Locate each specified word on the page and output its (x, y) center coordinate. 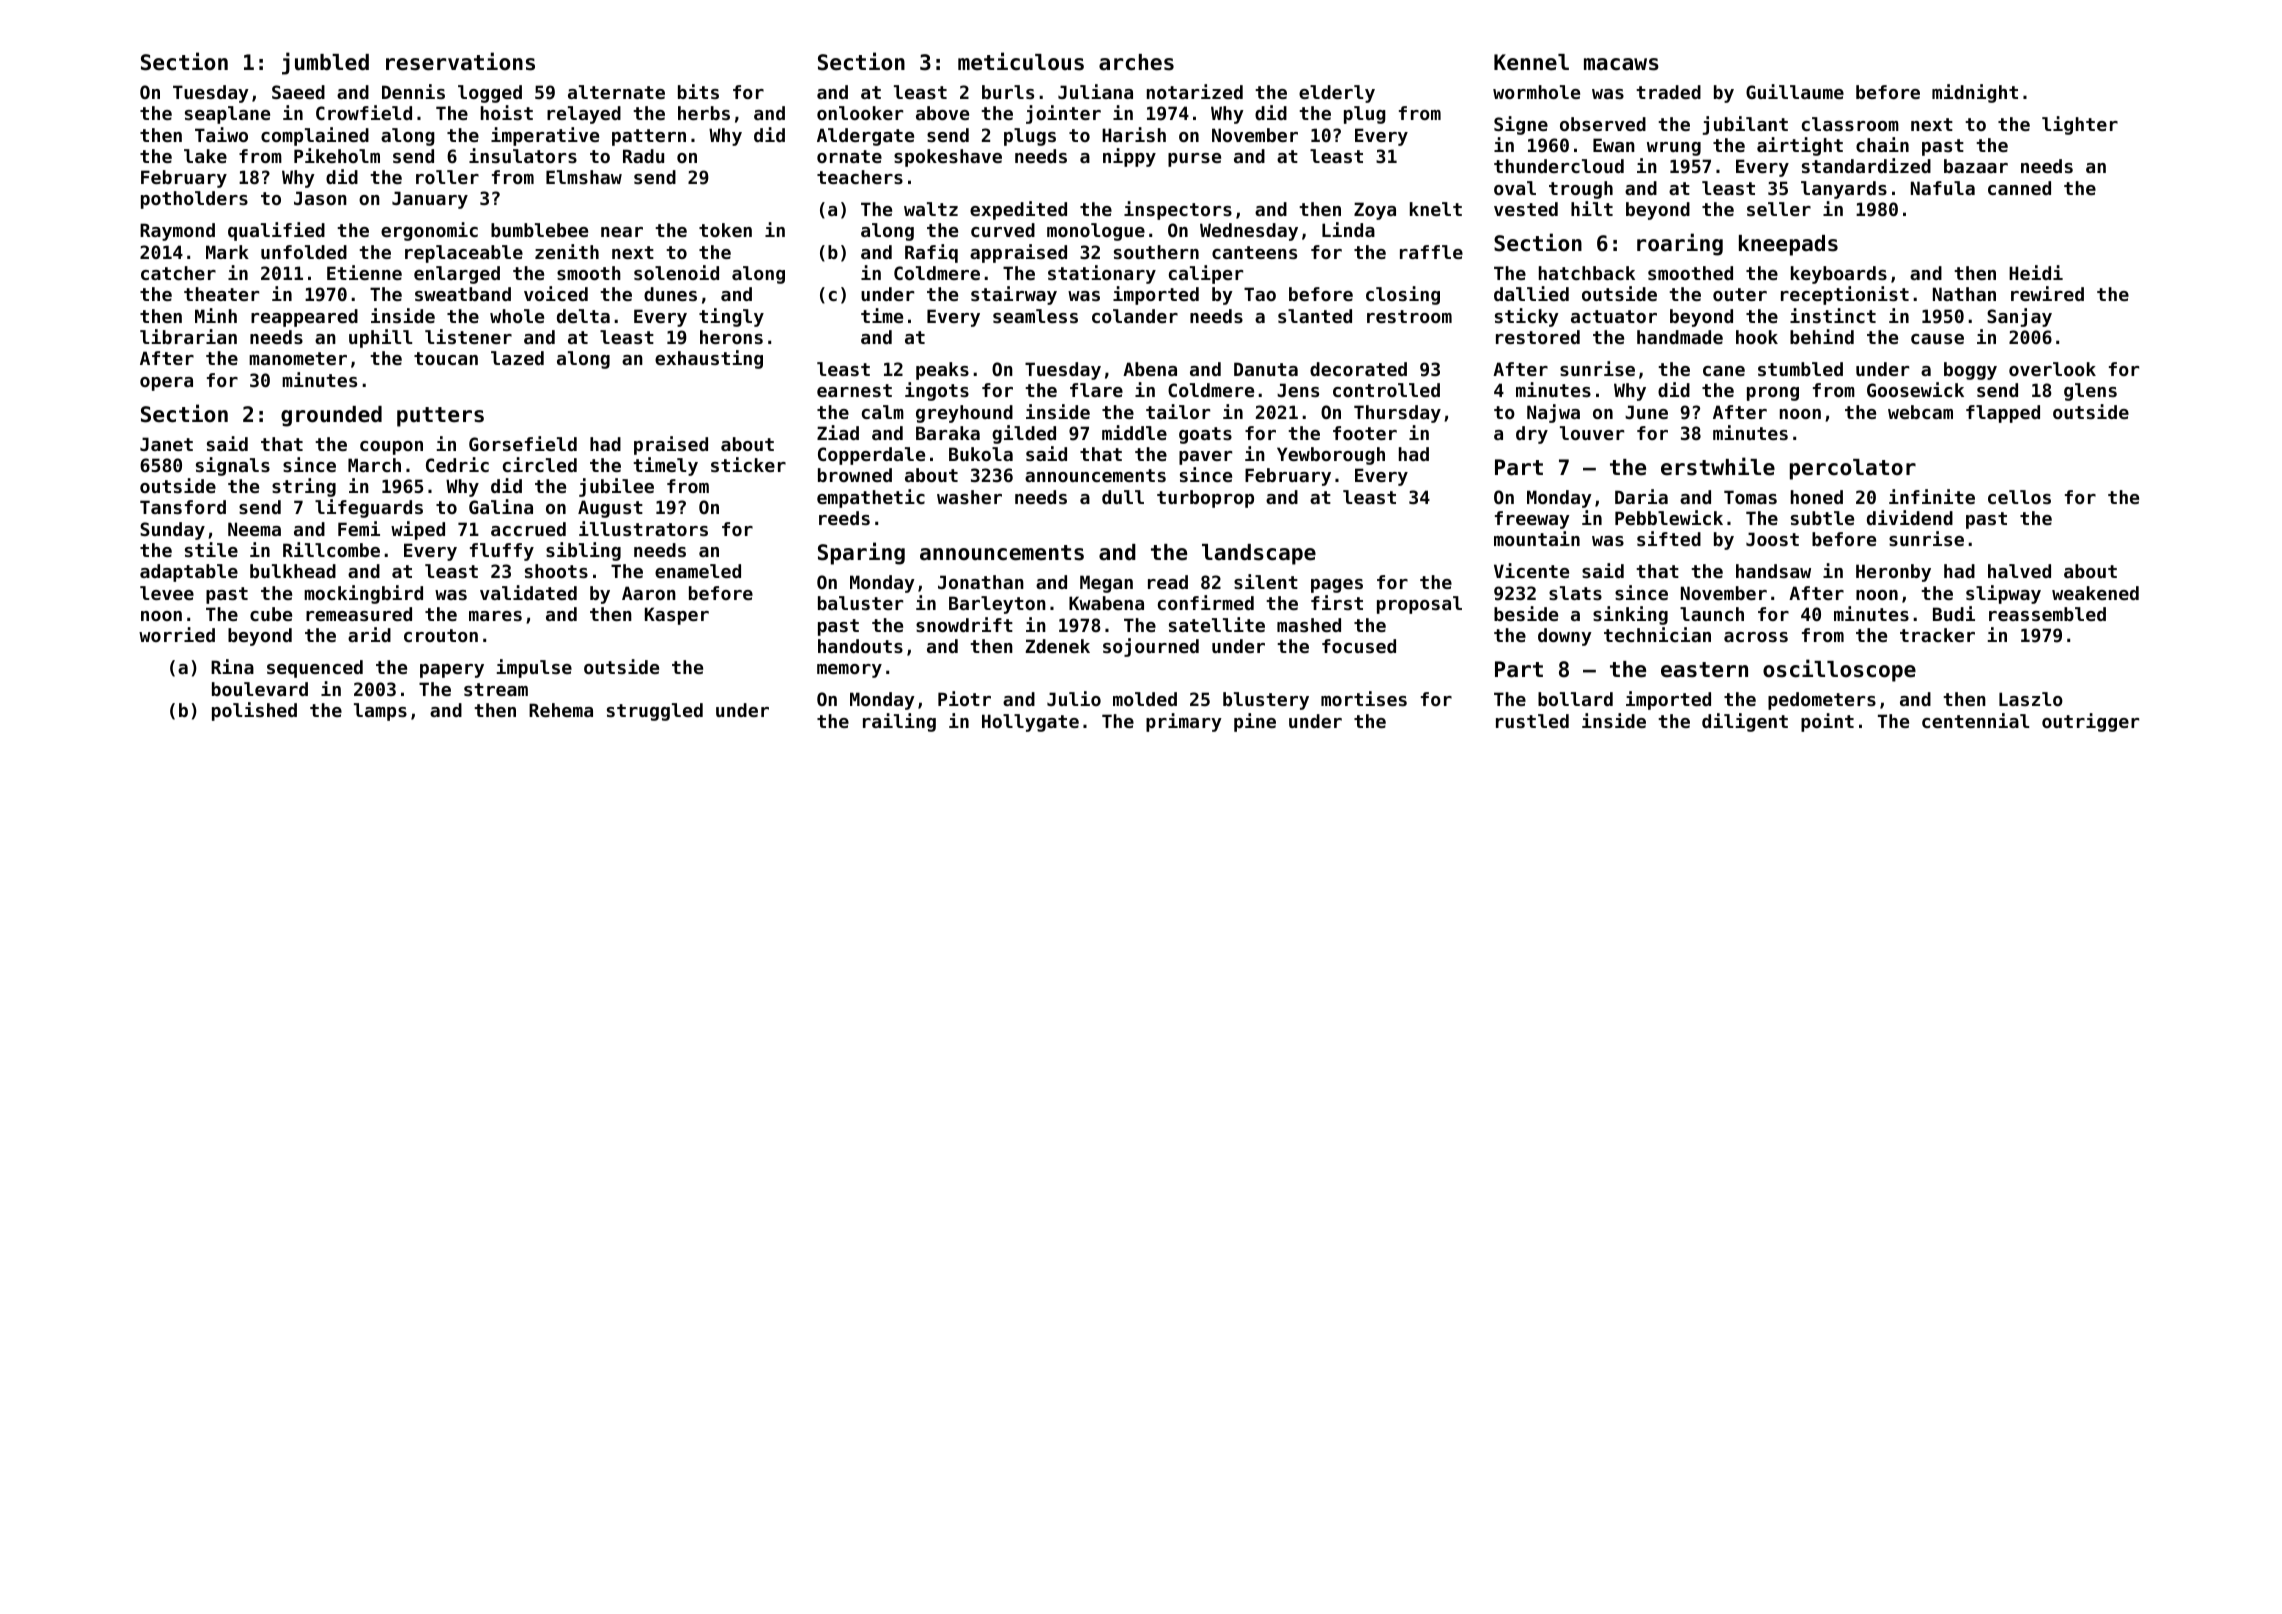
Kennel (1531, 62)
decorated (1358, 369)
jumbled (325, 63)
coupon (391, 448)
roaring (1680, 244)
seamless (1035, 316)
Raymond (177, 232)
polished (254, 711)
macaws (1621, 64)
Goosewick (1915, 389)
